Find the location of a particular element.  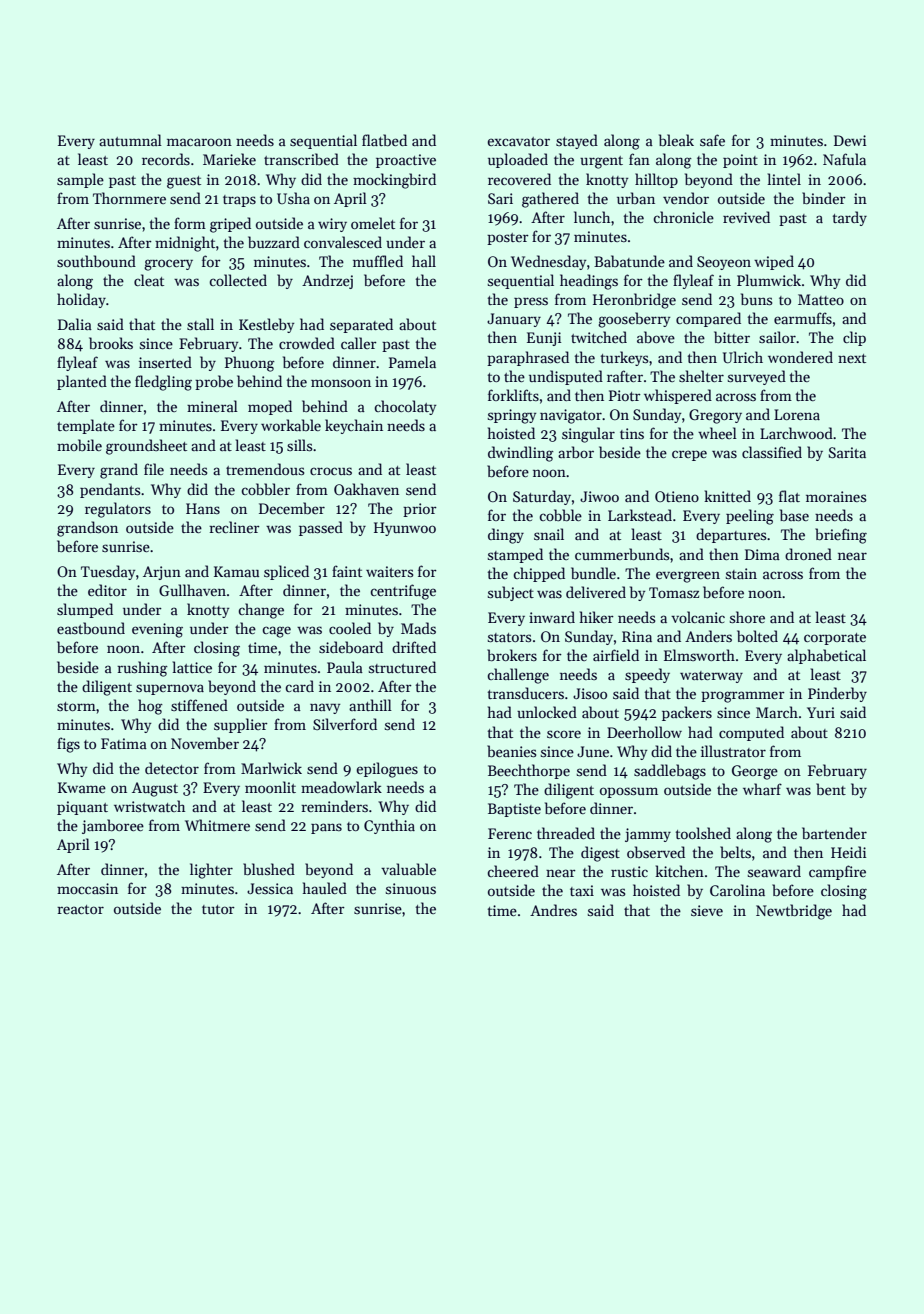

eastbound is located at coordinates (91, 628).
